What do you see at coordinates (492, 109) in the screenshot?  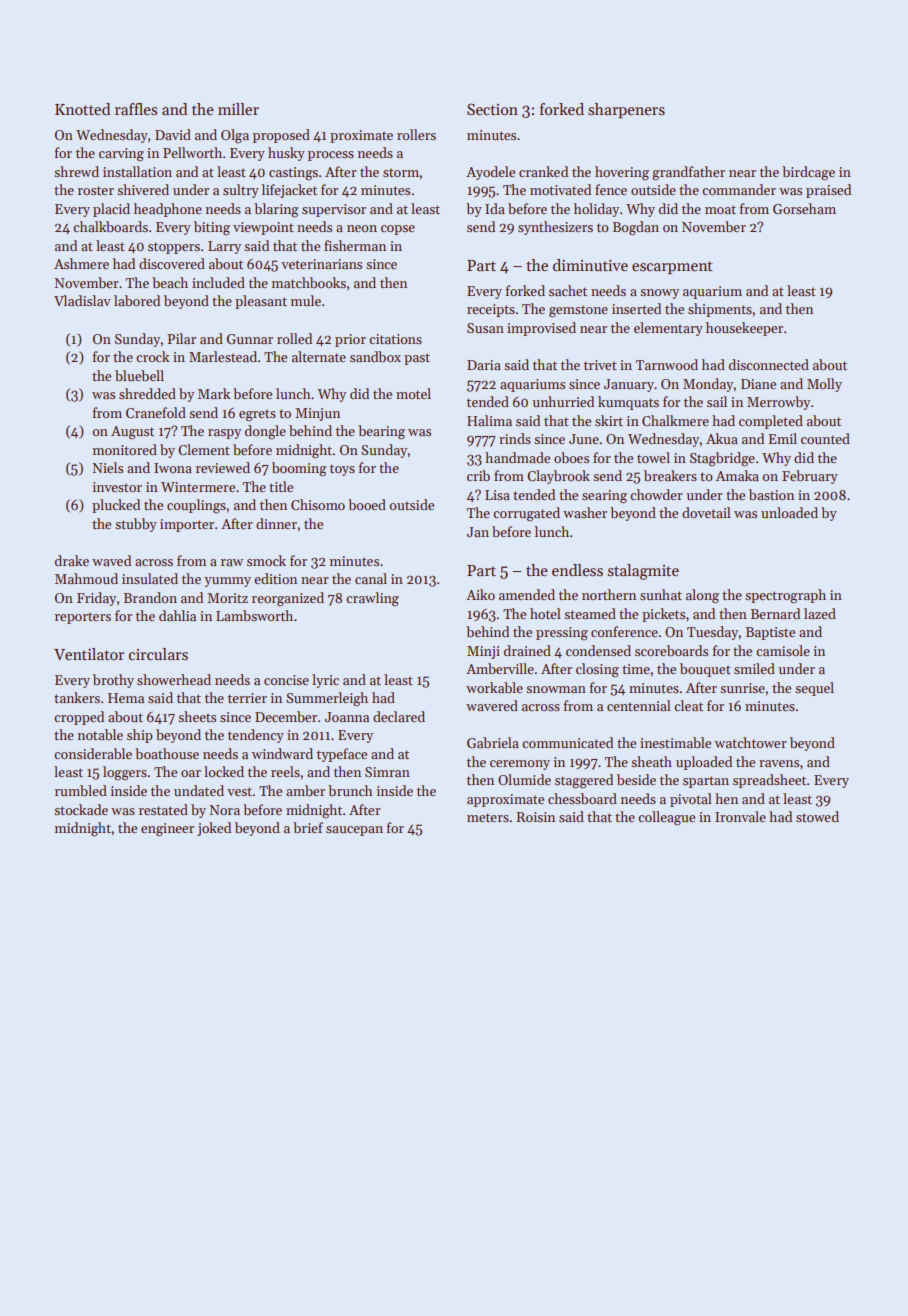 I see `Section` at bounding box center [492, 109].
